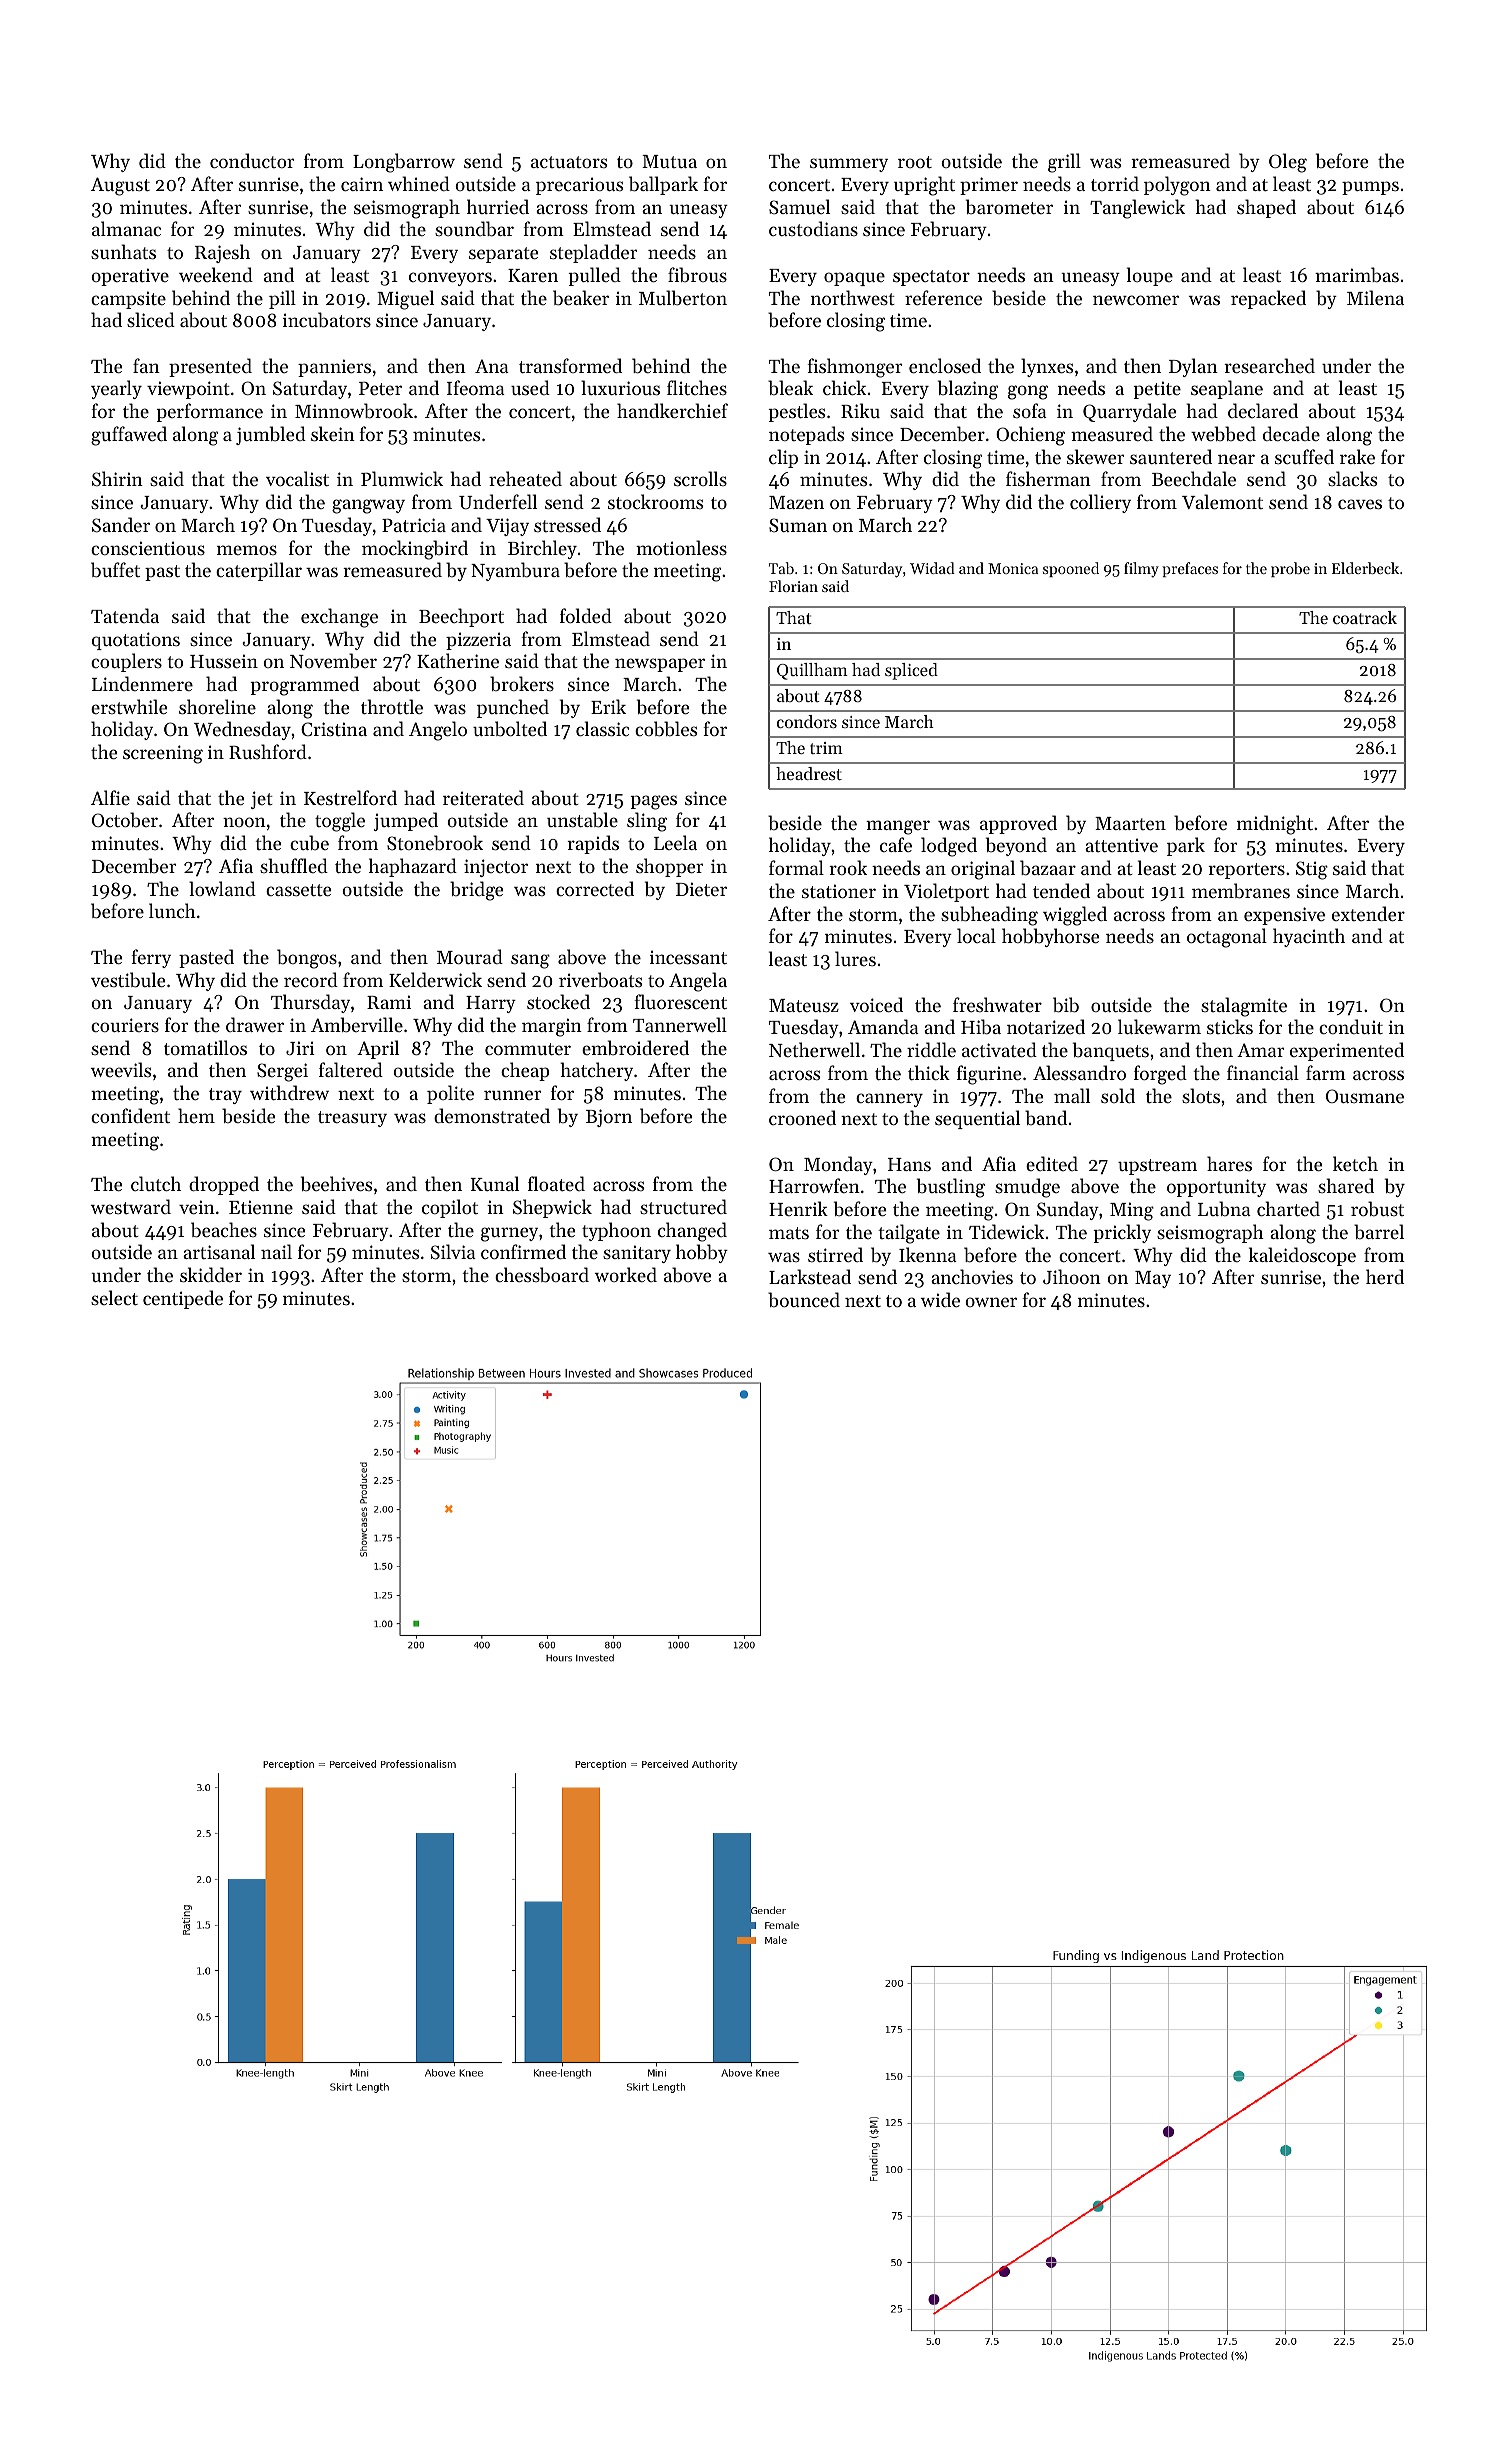 This image has height=2464, width=1496. Describe the element at coordinates (1365, 1096) in the image. I see `Ousmane` at that location.
